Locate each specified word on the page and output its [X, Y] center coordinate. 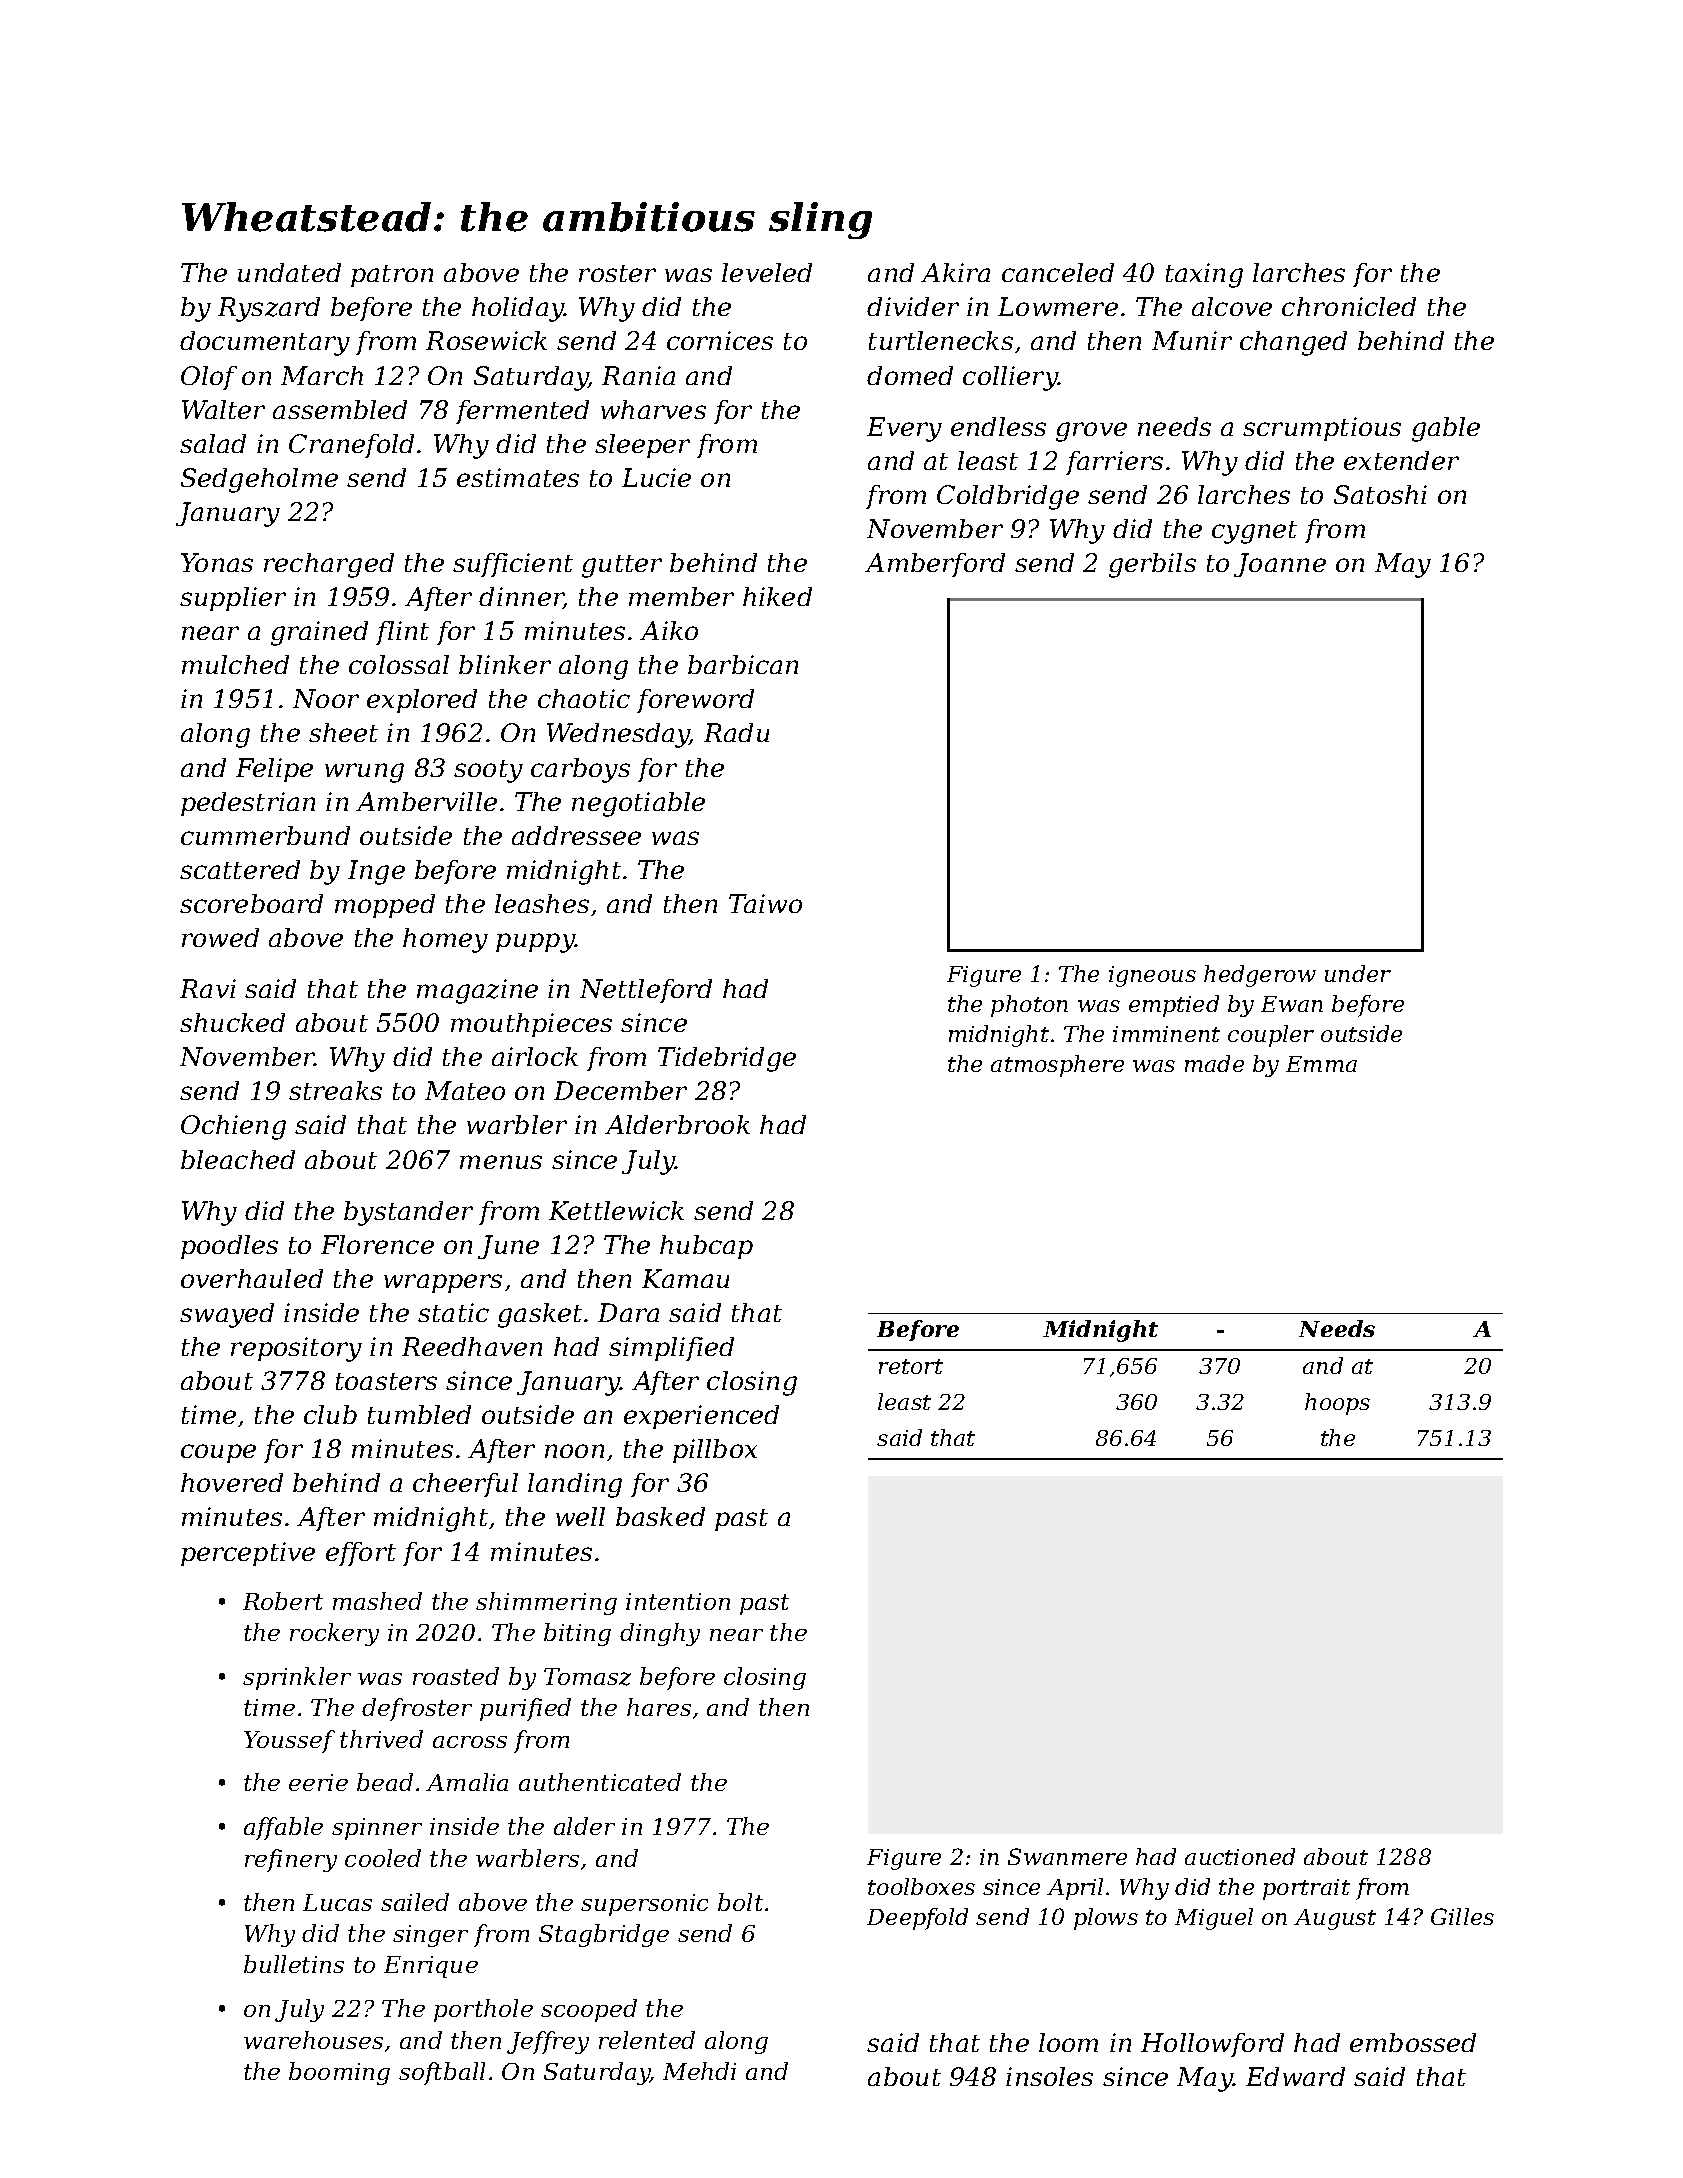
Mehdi [699, 2071]
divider [913, 306]
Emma [1321, 1064]
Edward [1295, 2076]
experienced [701, 1417]
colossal [399, 664]
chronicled [1349, 306]
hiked [777, 596]
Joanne [1280, 565]
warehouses [313, 2040]
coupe [218, 1453]
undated [289, 272]
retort [911, 1366]
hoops [1337, 1404]
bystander [408, 1213]
